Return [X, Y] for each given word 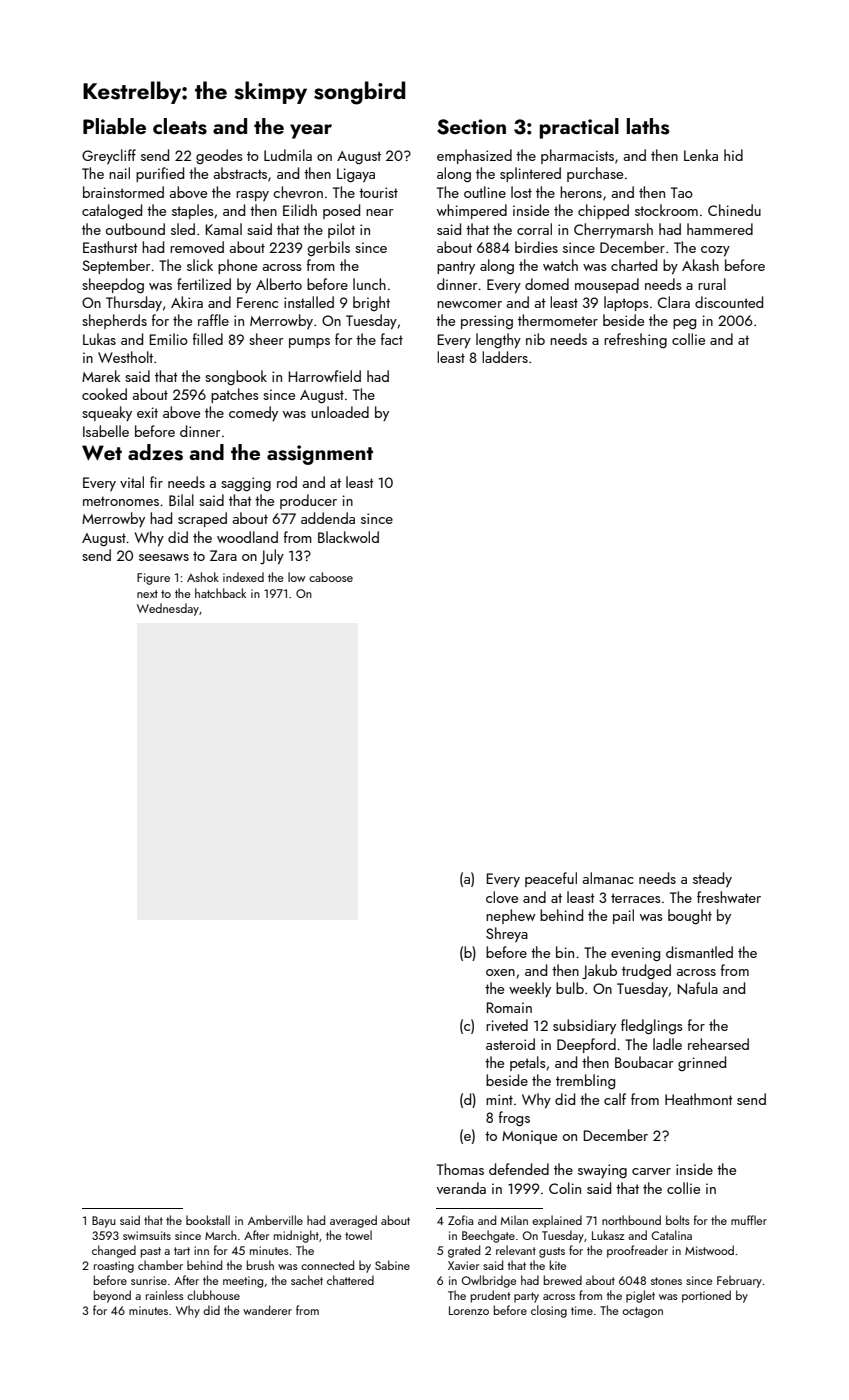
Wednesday [168, 609]
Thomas [460, 1169]
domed [547, 284]
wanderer [267, 1310]
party [526, 1297]
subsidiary [584, 1026]
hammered [720, 229]
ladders [505, 357]
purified [160, 174]
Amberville [275, 1220]
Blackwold [348, 537]
